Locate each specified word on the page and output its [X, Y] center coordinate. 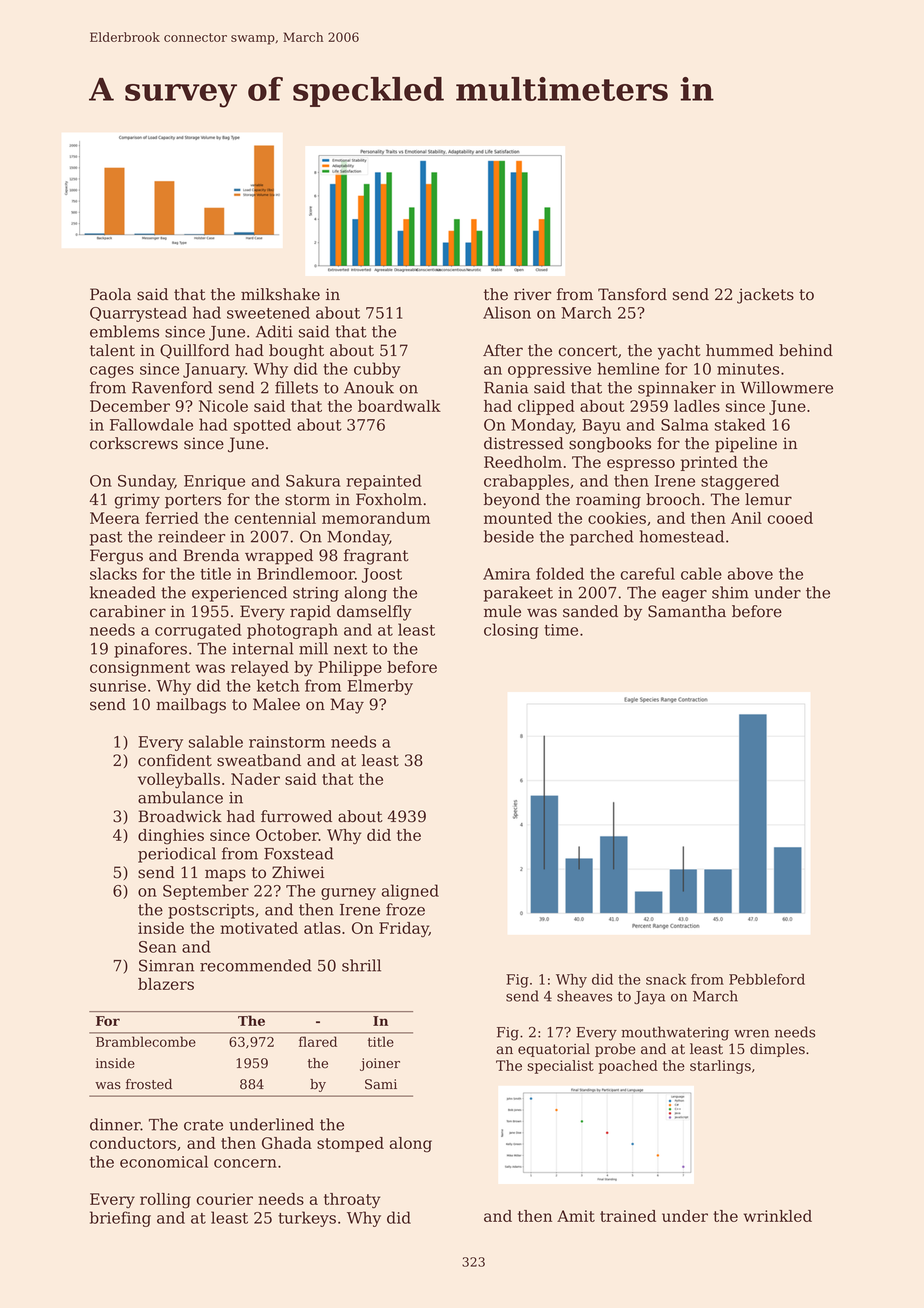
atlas [322, 928]
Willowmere [786, 387]
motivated [259, 928]
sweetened [268, 312]
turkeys [307, 1219]
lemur [768, 499]
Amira [506, 574]
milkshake [280, 294]
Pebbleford [767, 979]
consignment [140, 669]
